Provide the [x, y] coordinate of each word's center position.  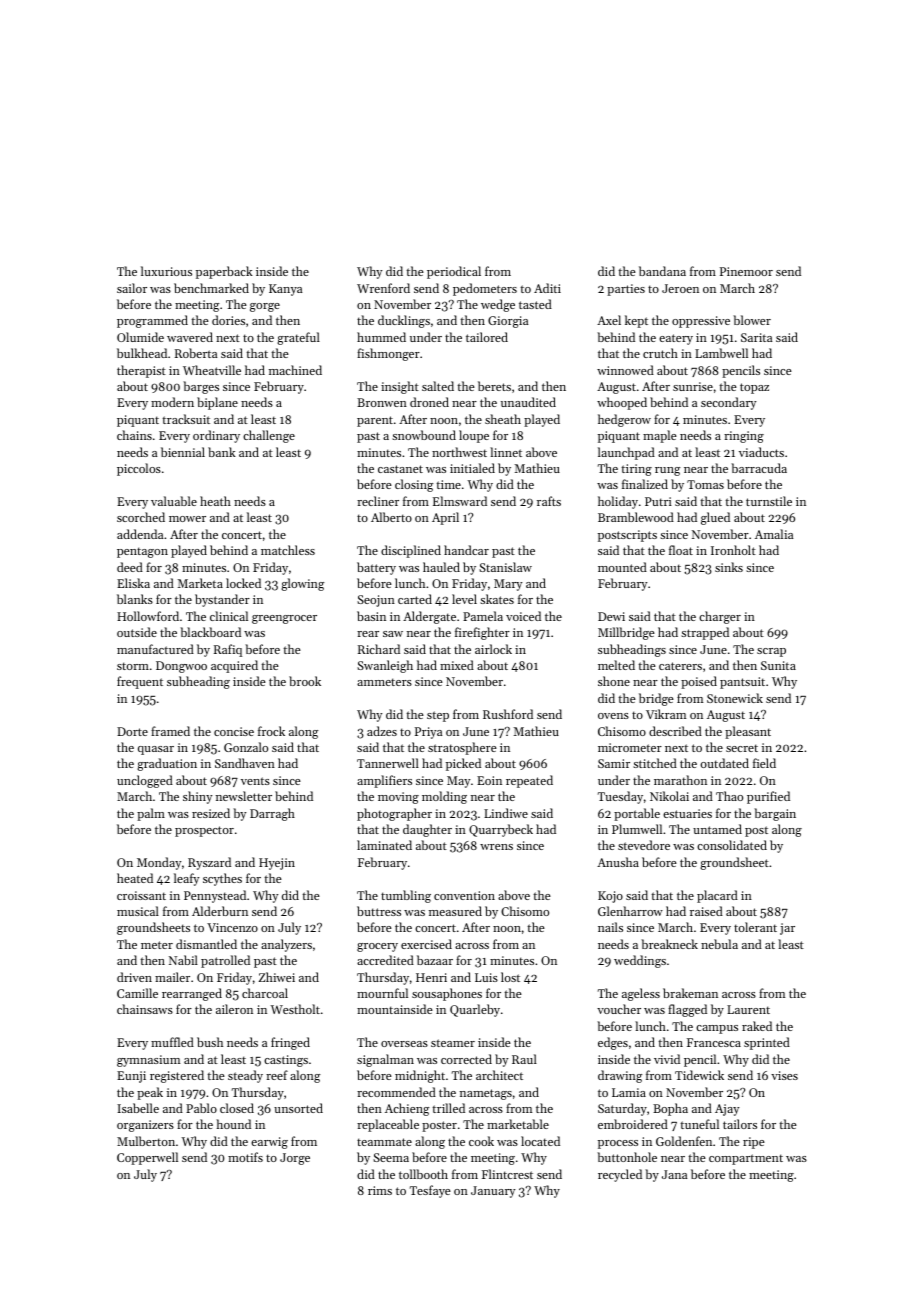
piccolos [139, 469]
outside [137, 632]
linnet [506, 452]
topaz [754, 388]
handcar [466, 550]
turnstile [769, 501]
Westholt [295, 1009]
